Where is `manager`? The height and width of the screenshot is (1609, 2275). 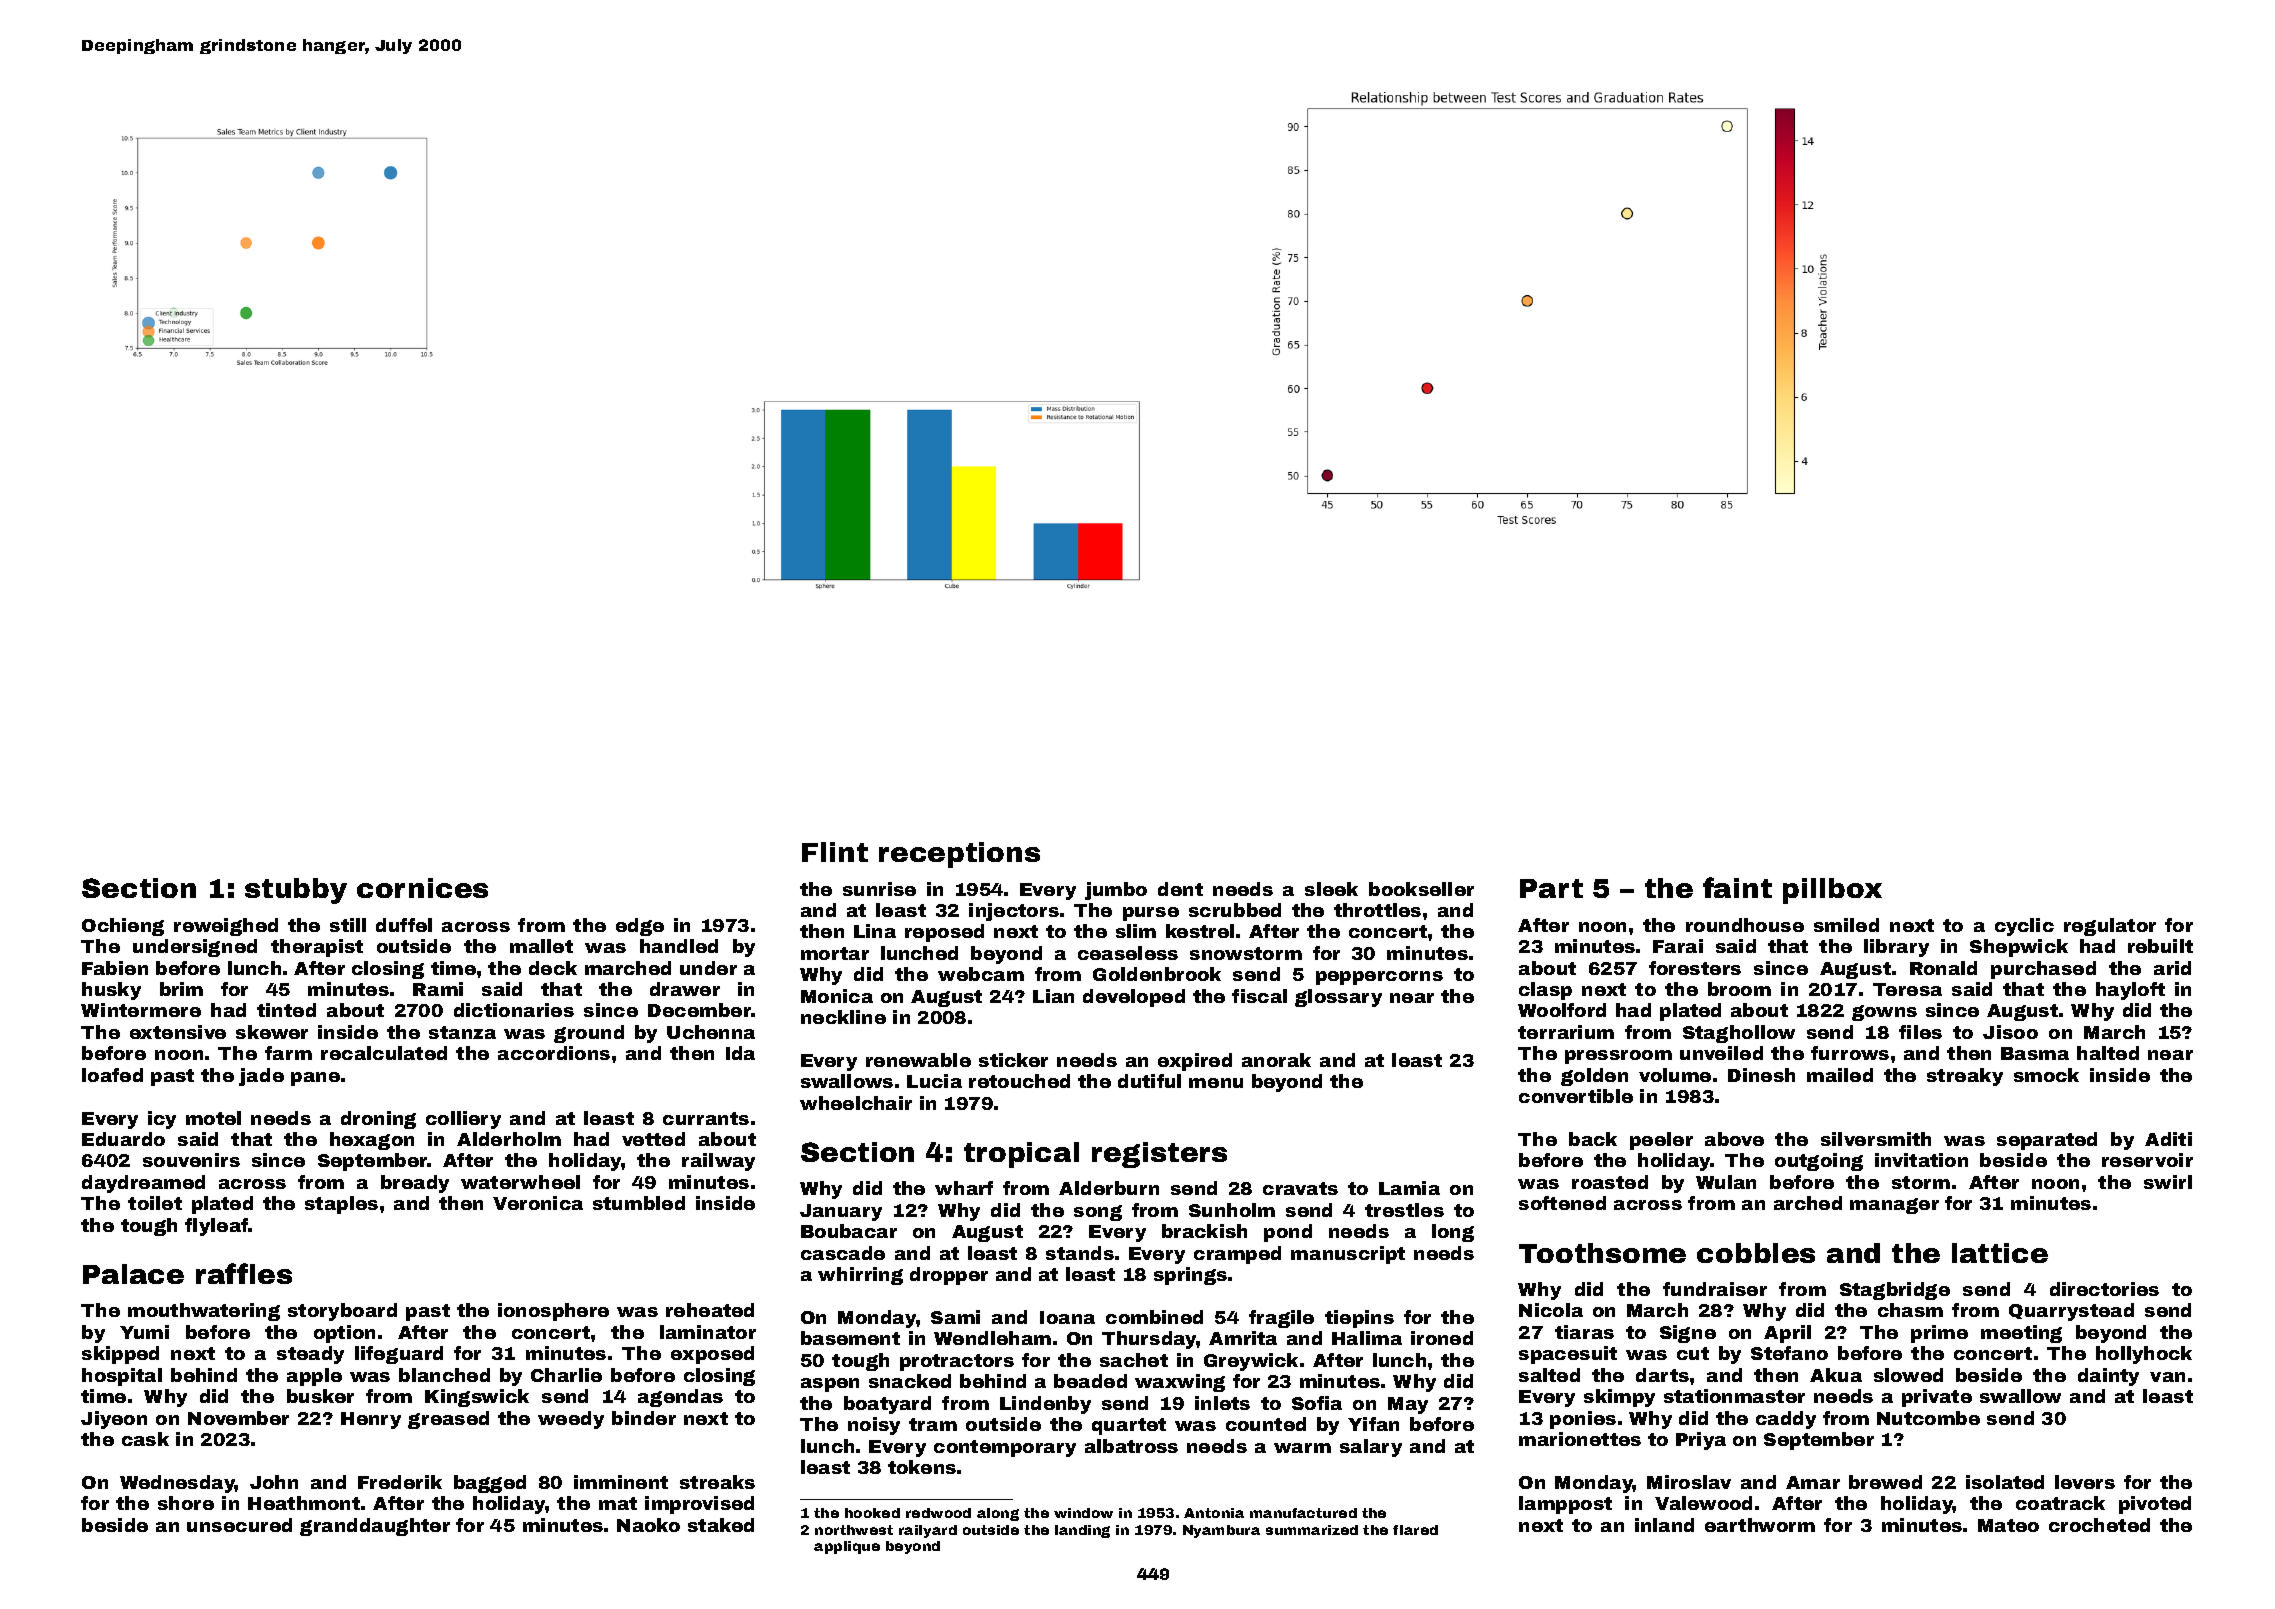 manager is located at coordinates (1894, 1206).
